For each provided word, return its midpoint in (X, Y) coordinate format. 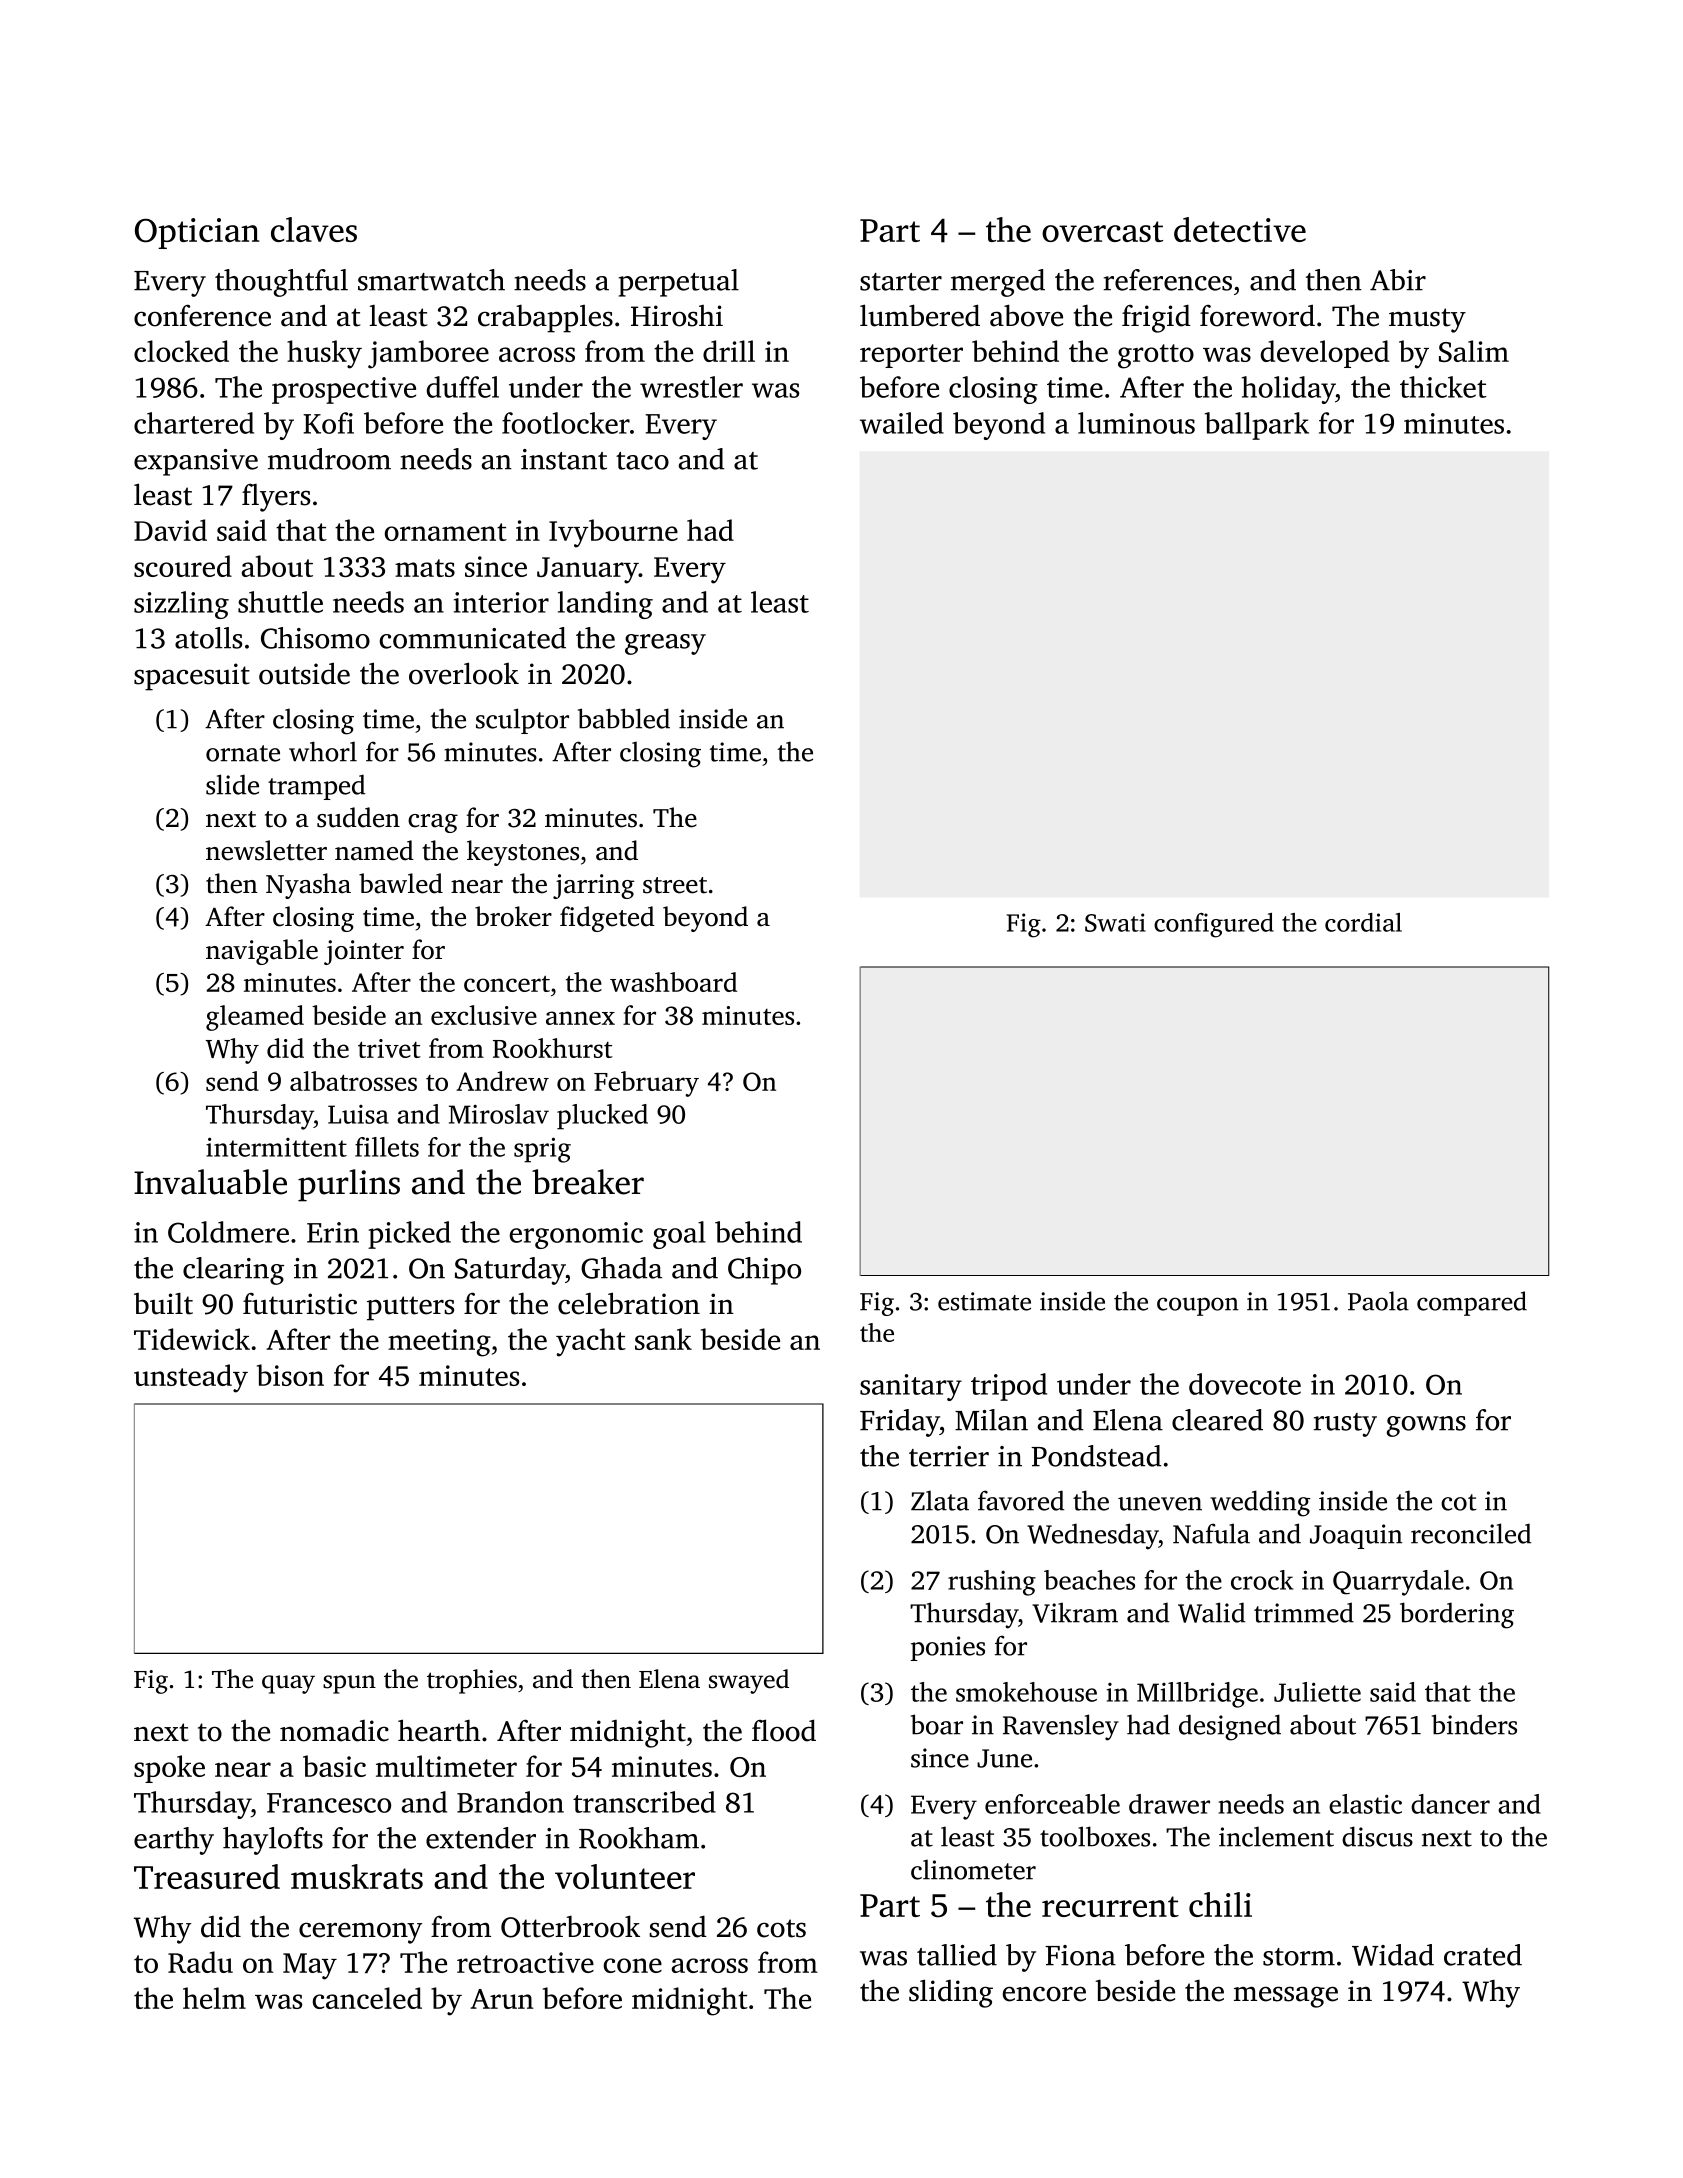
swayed (749, 1681)
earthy (174, 1841)
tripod (1009, 1387)
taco (642, 461)
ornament (446, 532)
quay (288, 1684)
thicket (1443, 387)
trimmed (1304, 1612)
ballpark (1257, 426)
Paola (1378, 1301)
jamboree (428, 354)
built (163, 1303)
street (675, 885)
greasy (665, 644)
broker (513, 916)
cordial (1363, 922)
